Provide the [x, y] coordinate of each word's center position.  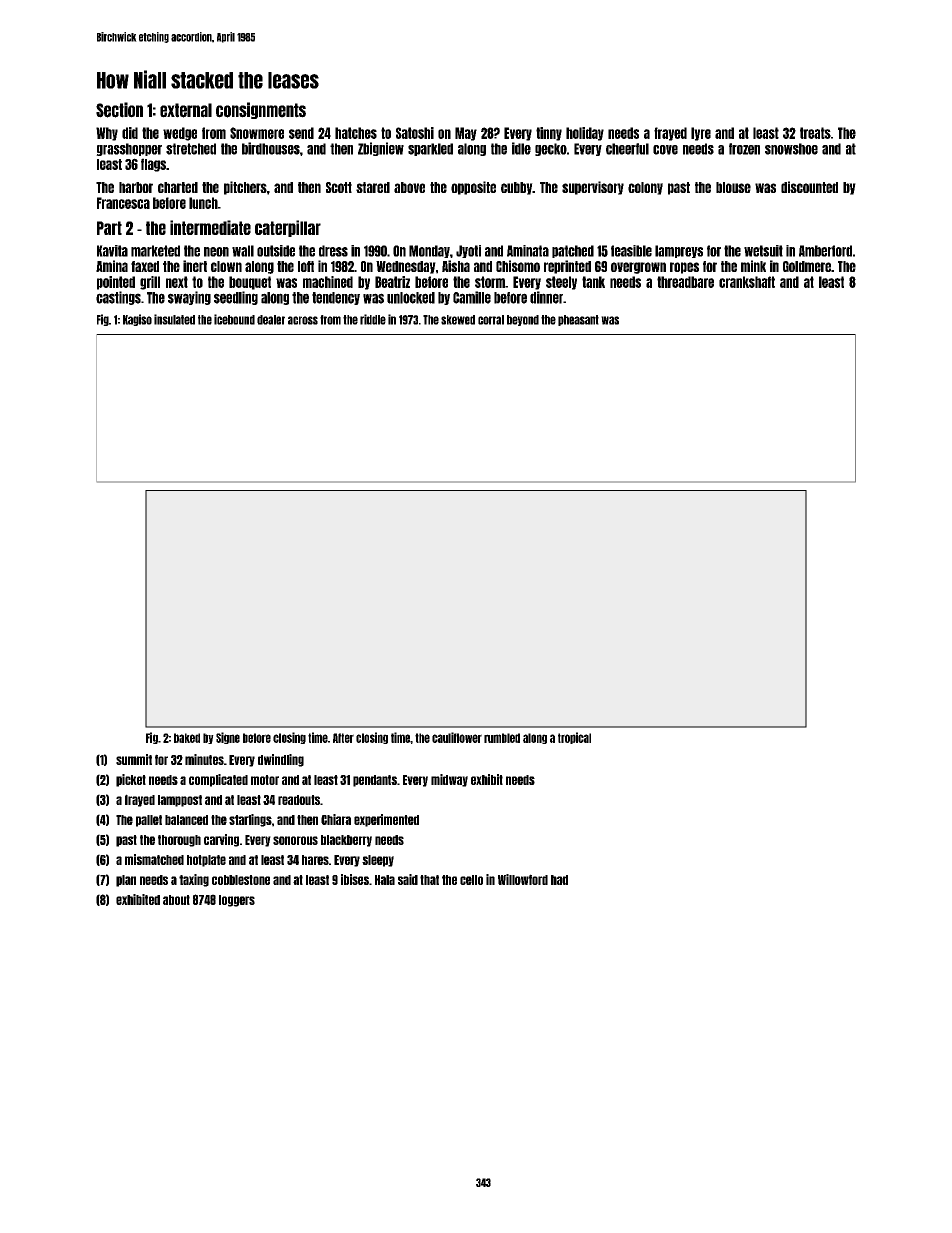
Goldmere [807, 266]
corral [491, 320]
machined [328, 282]
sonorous [295, 840]
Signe [228, 738]
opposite [473, 188]
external [186, 110]
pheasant [578, 320]
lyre [701, 134]
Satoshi [415, 133]
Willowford [523, 879]
